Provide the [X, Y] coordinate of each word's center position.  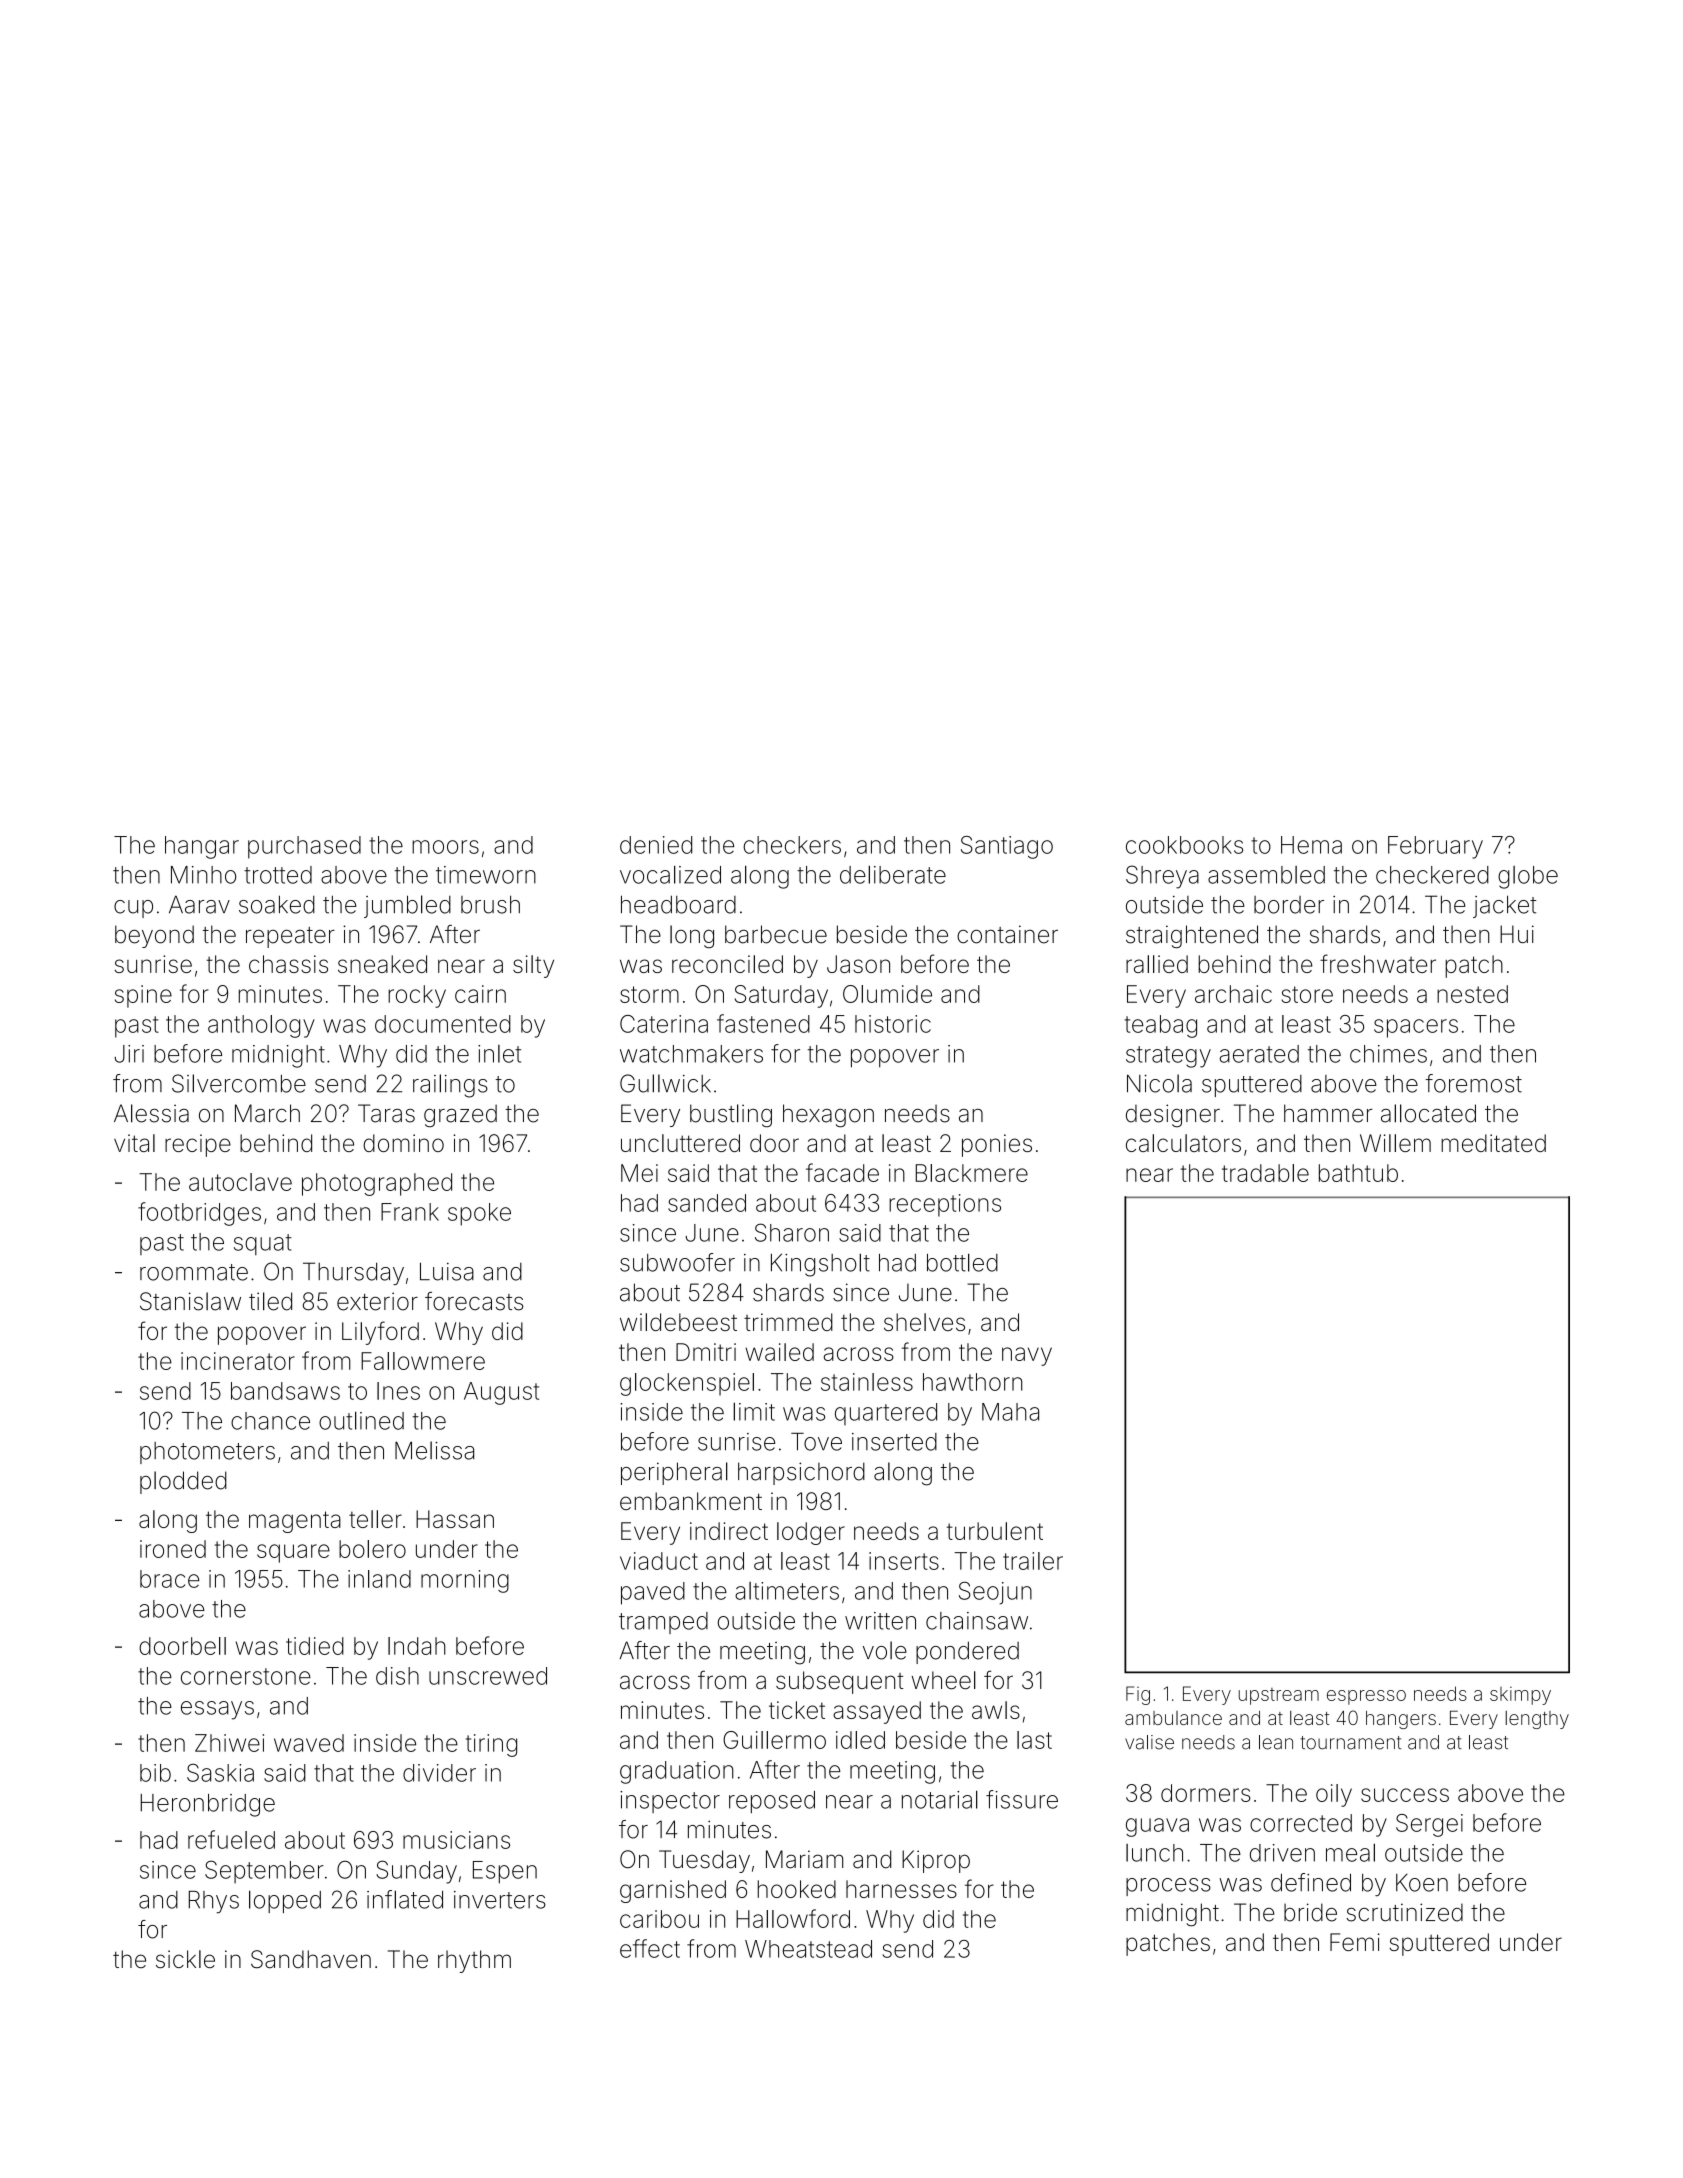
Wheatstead [808, 1949]
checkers [792, 845]
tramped [663, 1623]
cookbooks [1184, 845]
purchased [304, 847]
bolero [372, 1549]
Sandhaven [311, 1959]
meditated [1493, 1143]
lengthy [1537, 1720]
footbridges [199, 1214]
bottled [962, 1262]
